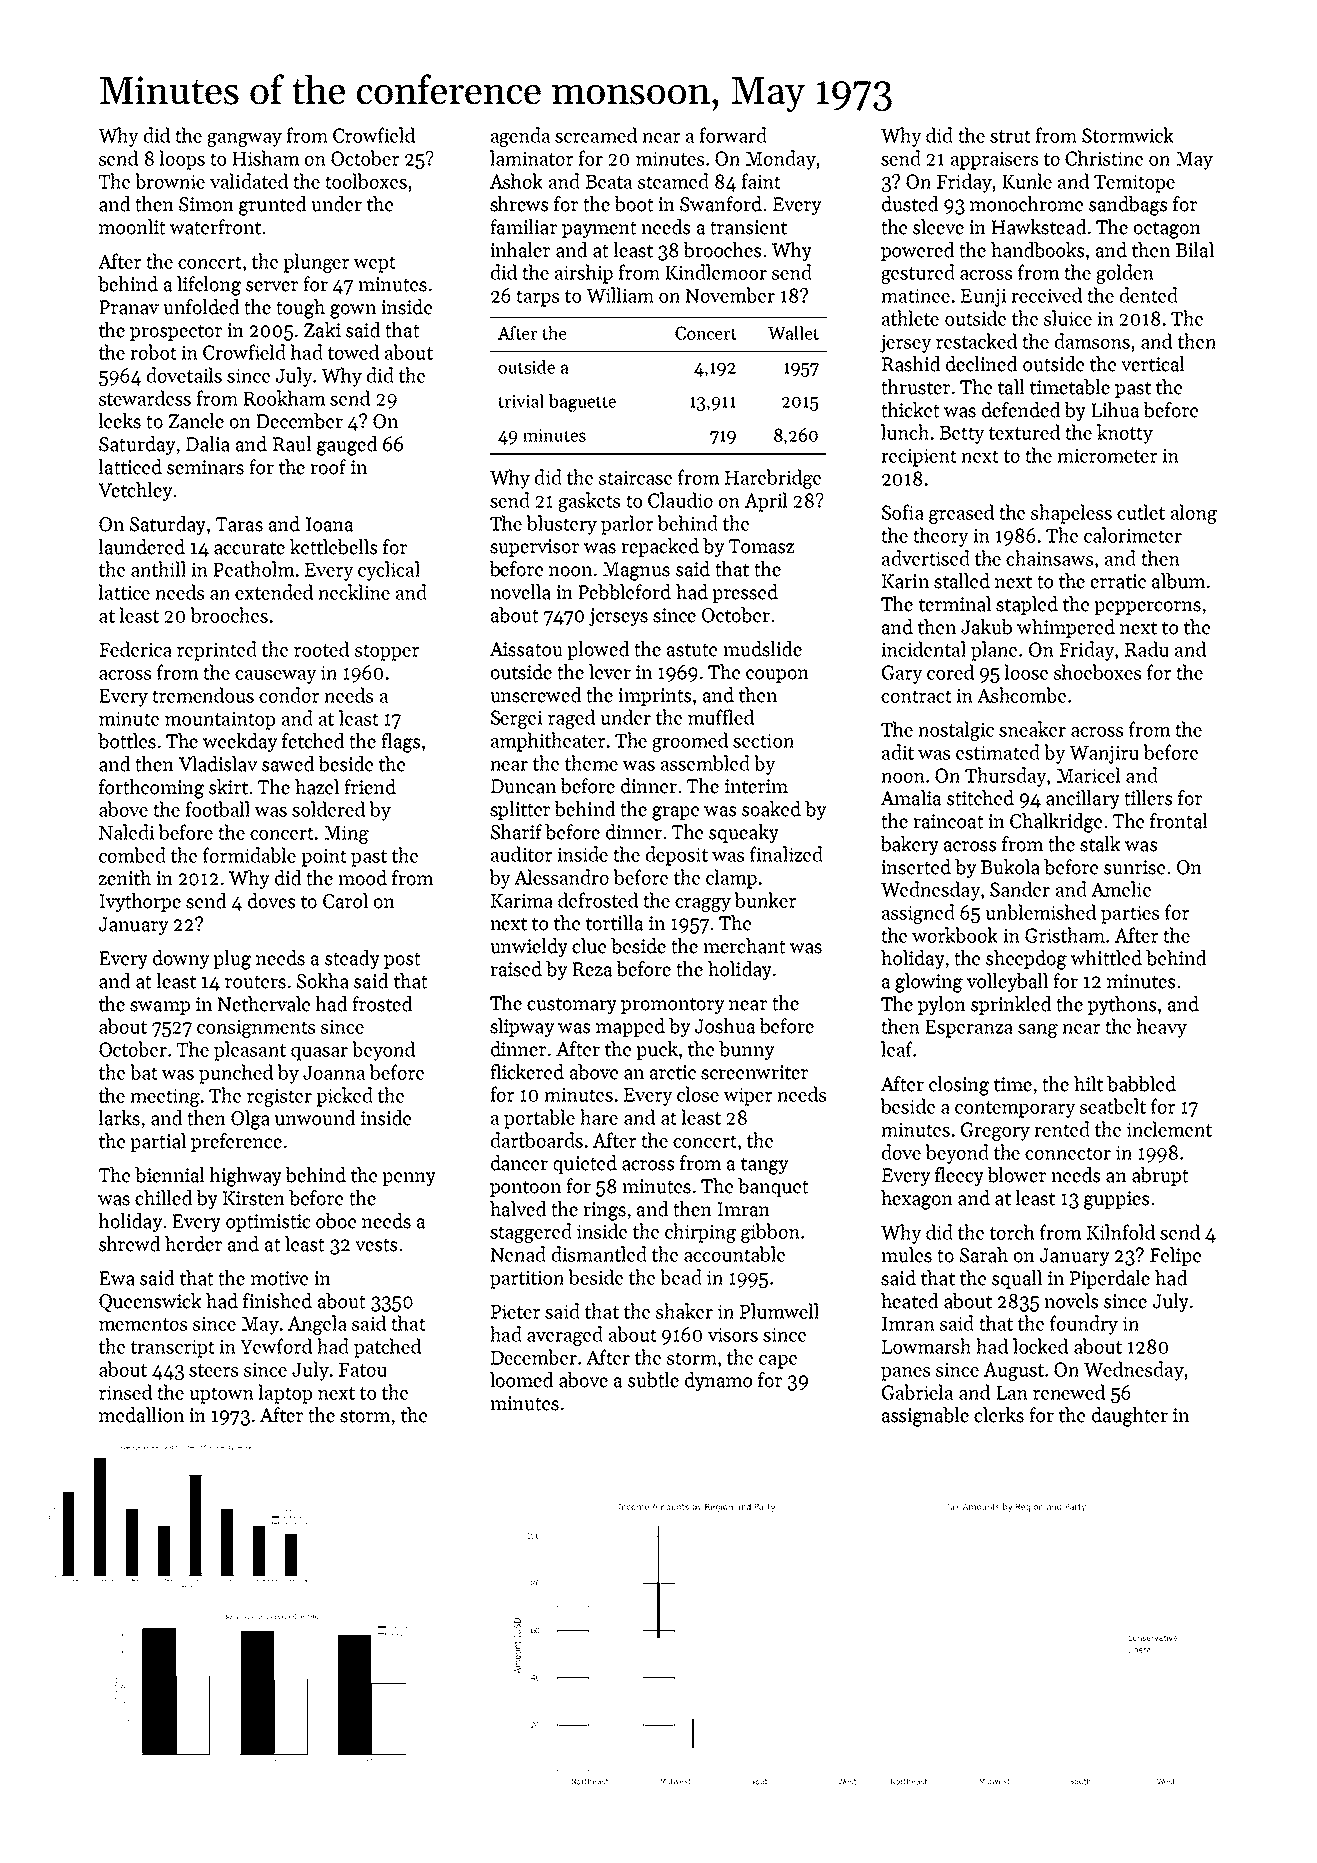 Image resolution: width=1317 pixels, height=1863 pixels. Describe the element at coordinates (319, 1054) in the page. I see `quasar` at that location.
